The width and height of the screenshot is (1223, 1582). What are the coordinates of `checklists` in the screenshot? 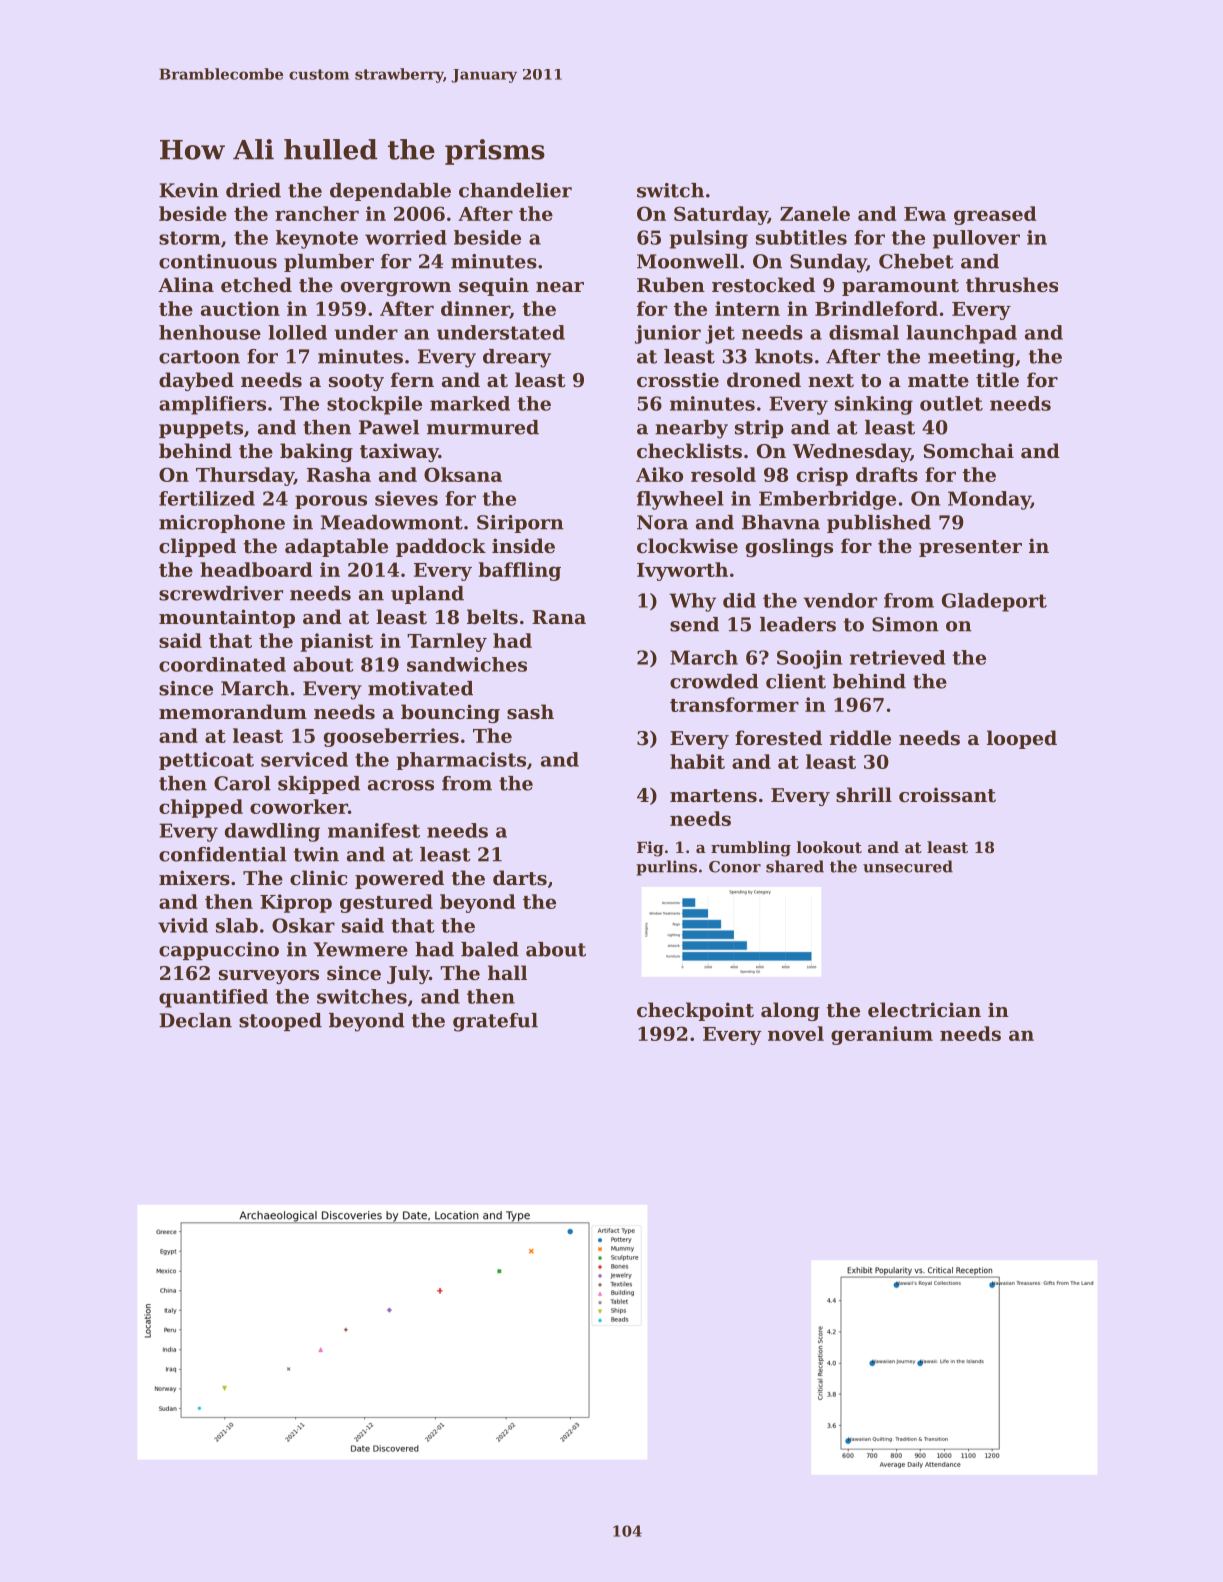 It's located at (689, 451).
